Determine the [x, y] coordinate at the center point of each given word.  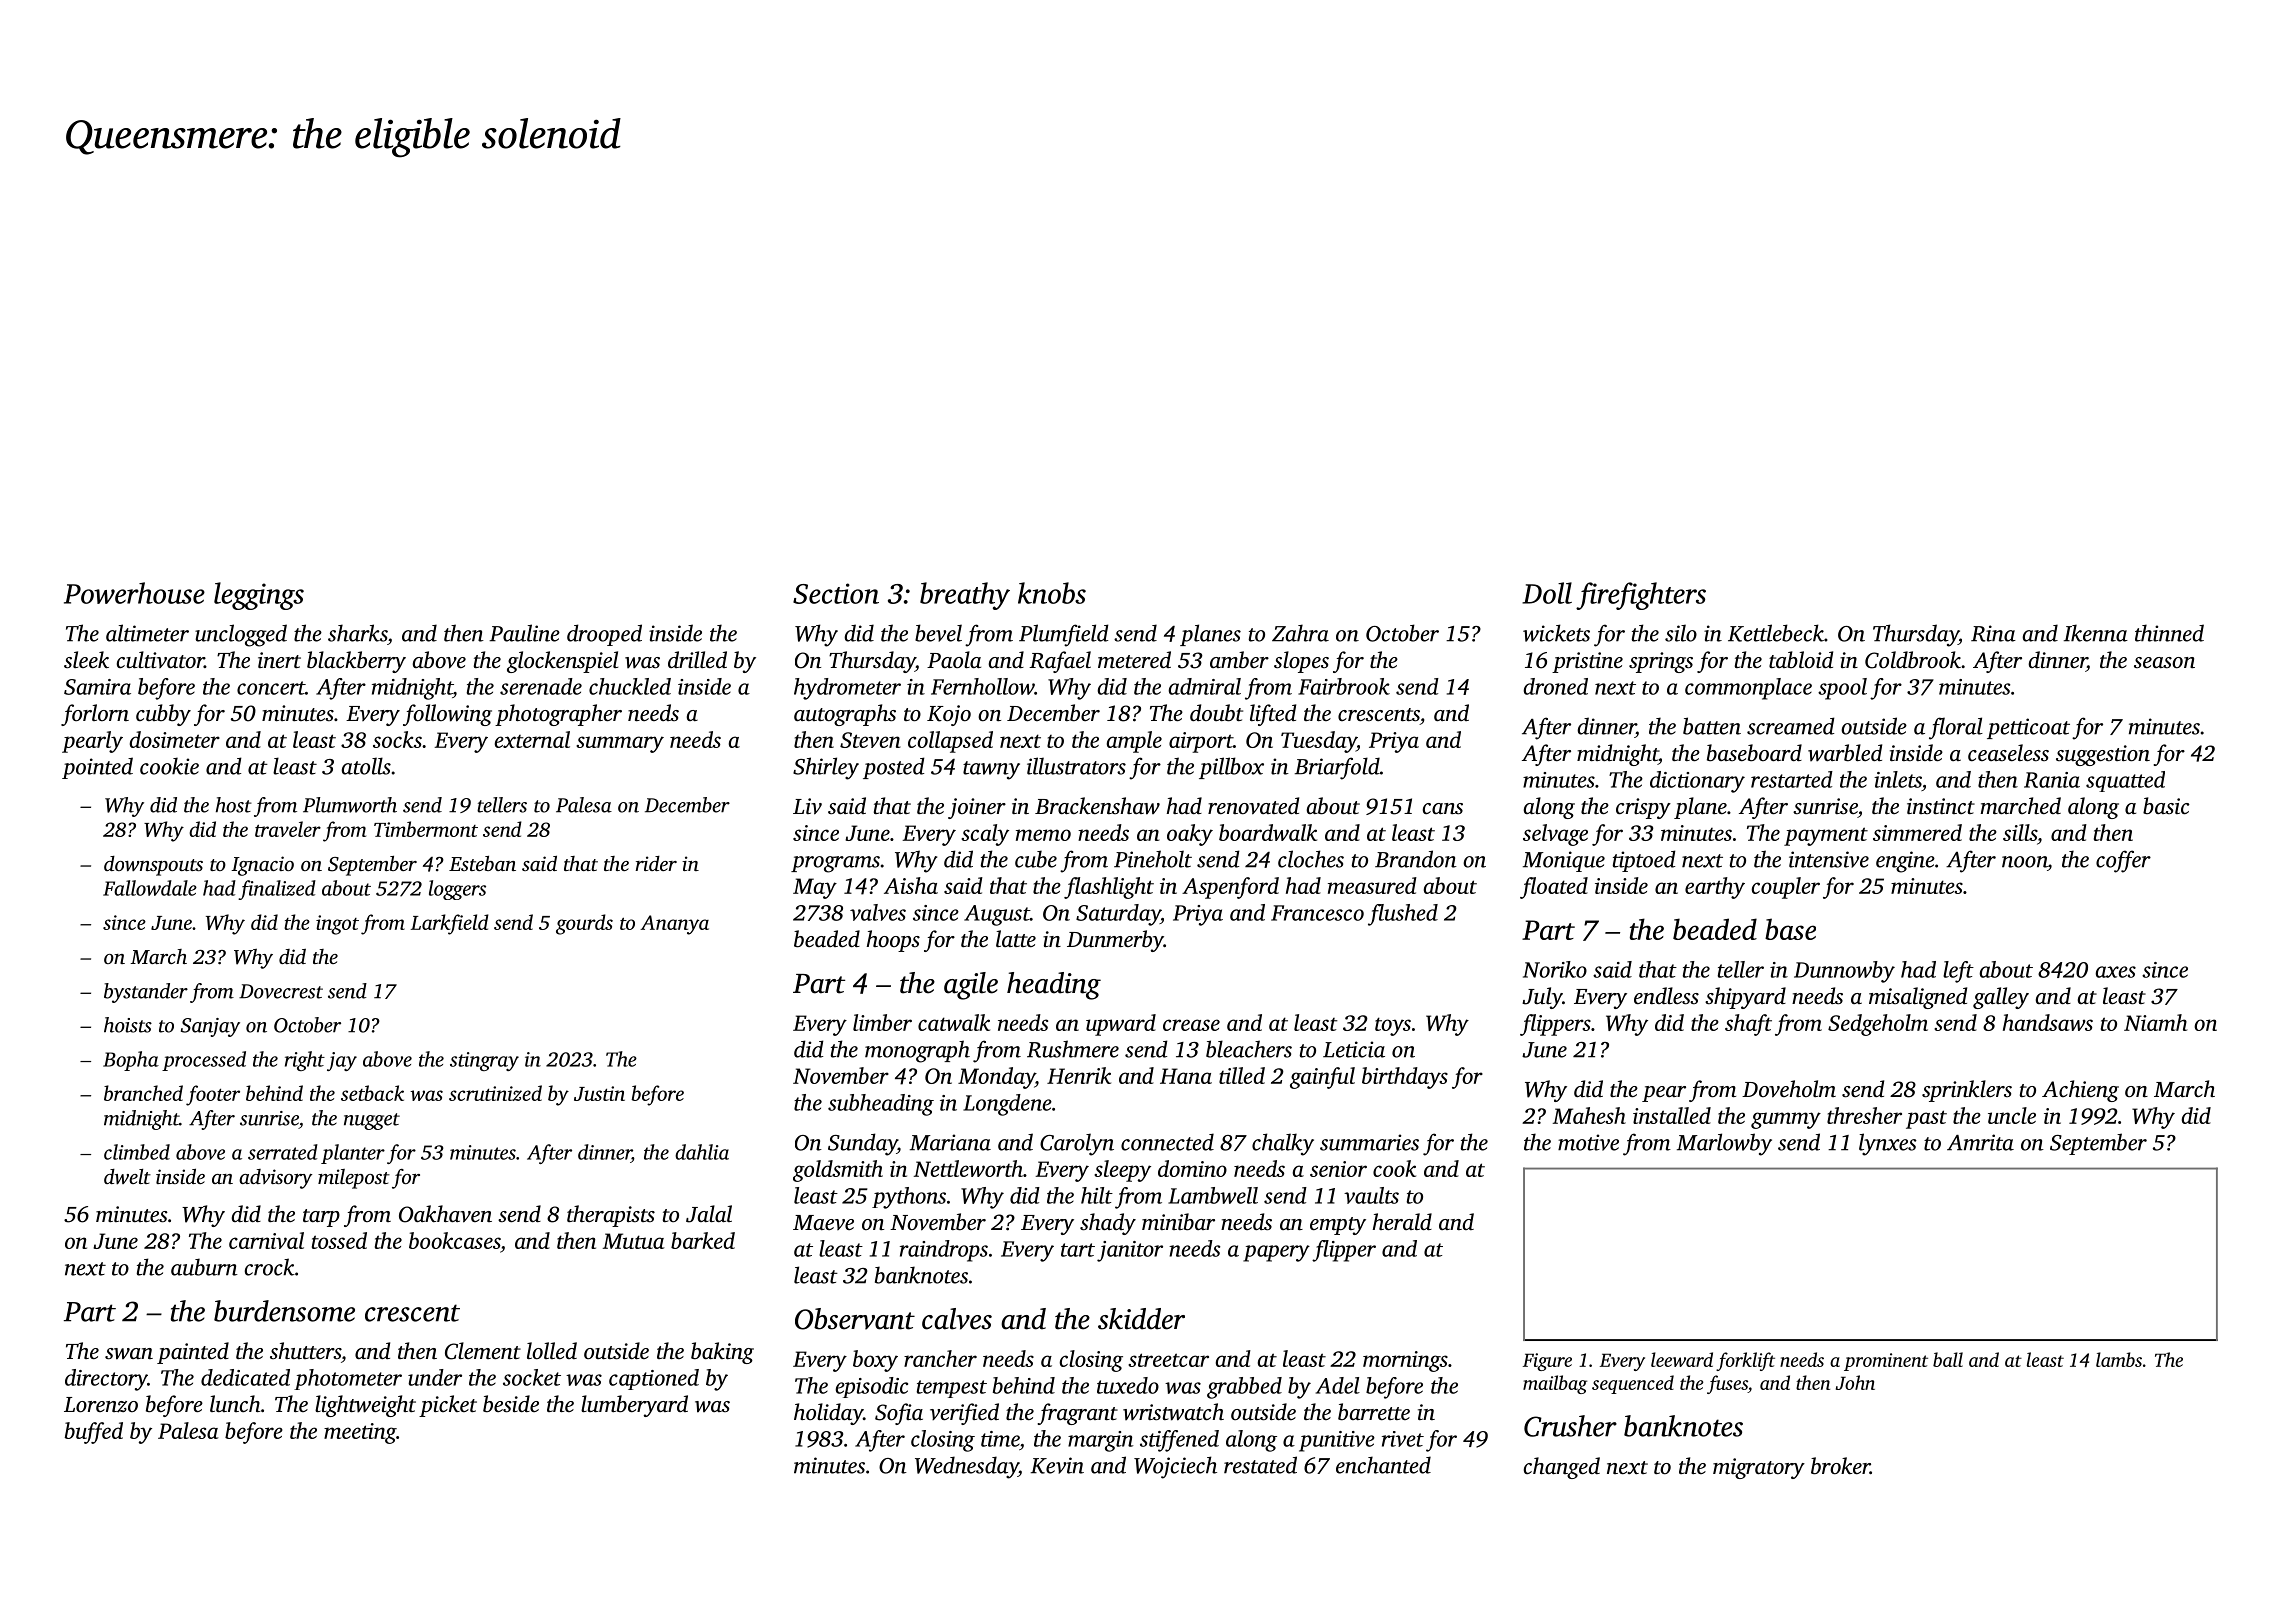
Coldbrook [1913, 660]
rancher [940, 1358]
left [1958, 972]
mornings [1405, 1361]
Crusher [1570, 1426]
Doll [1547, 593]
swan [129, 1354]
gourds [584, 924]
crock [270, 1267]
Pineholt [1153, 859]
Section [836, 593]
